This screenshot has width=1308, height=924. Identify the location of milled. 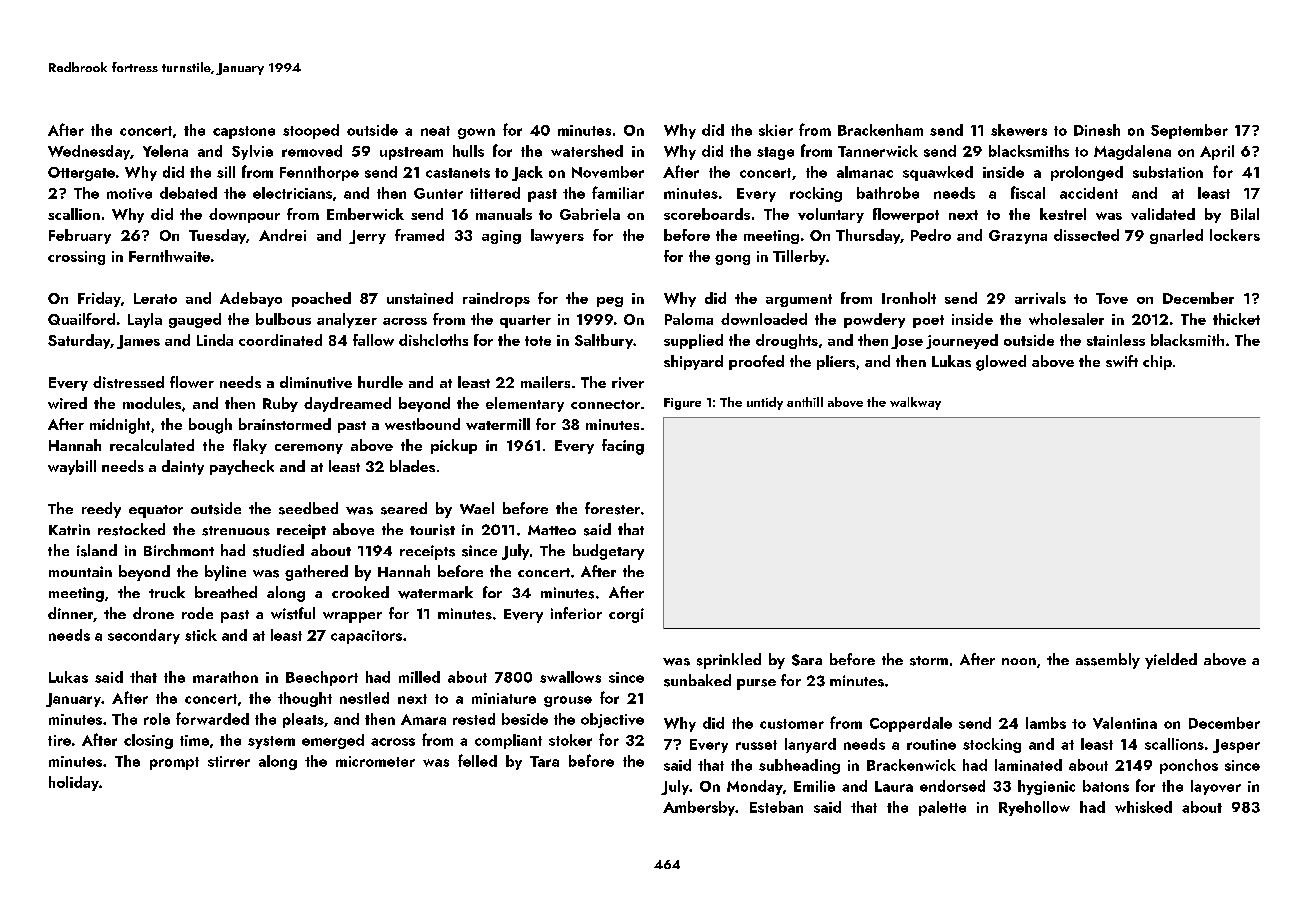
(419, 677).
